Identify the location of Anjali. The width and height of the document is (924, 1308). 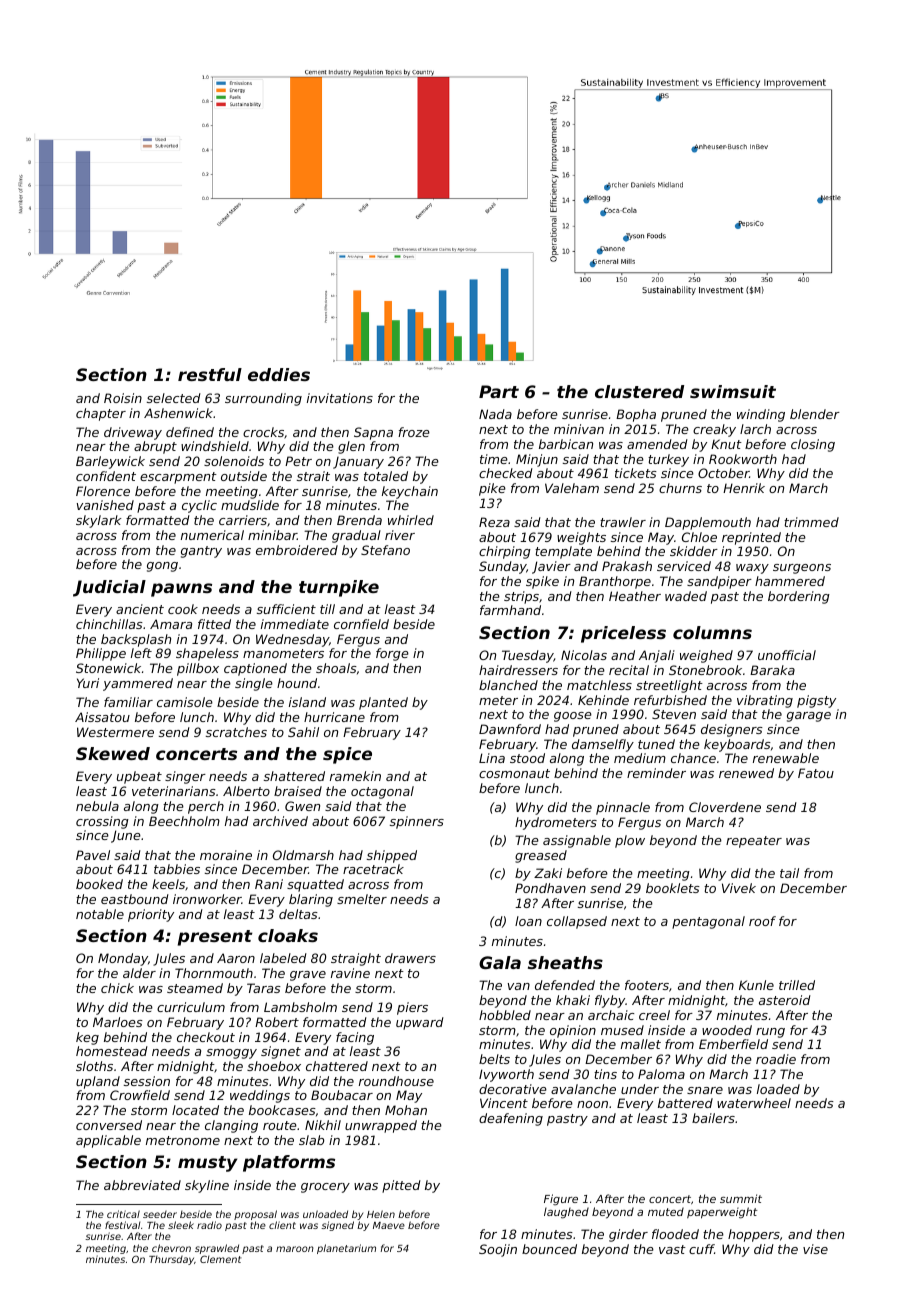
(657, 656).
